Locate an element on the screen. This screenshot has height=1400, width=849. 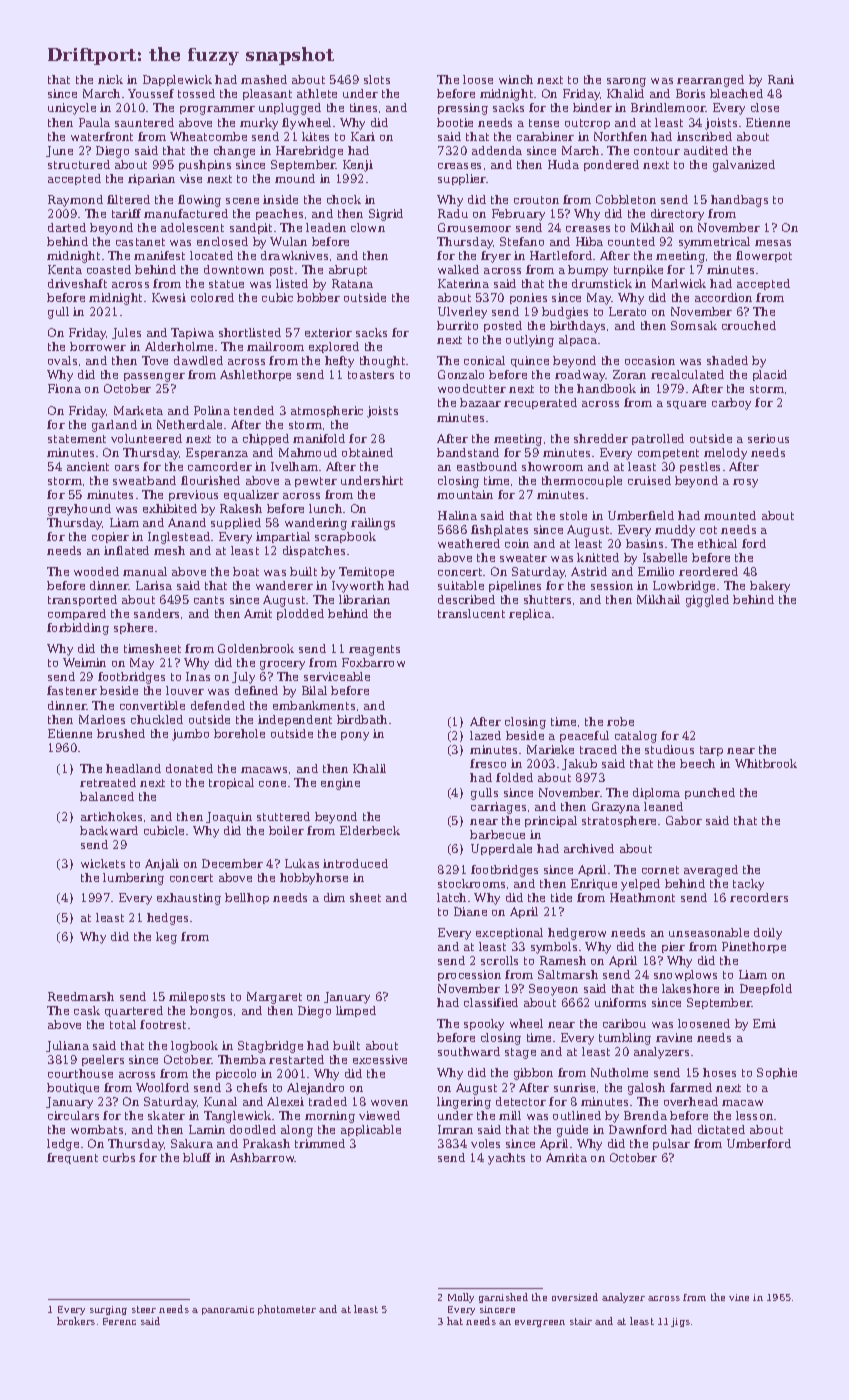
bluff is located at coordinates (197, 1157).
